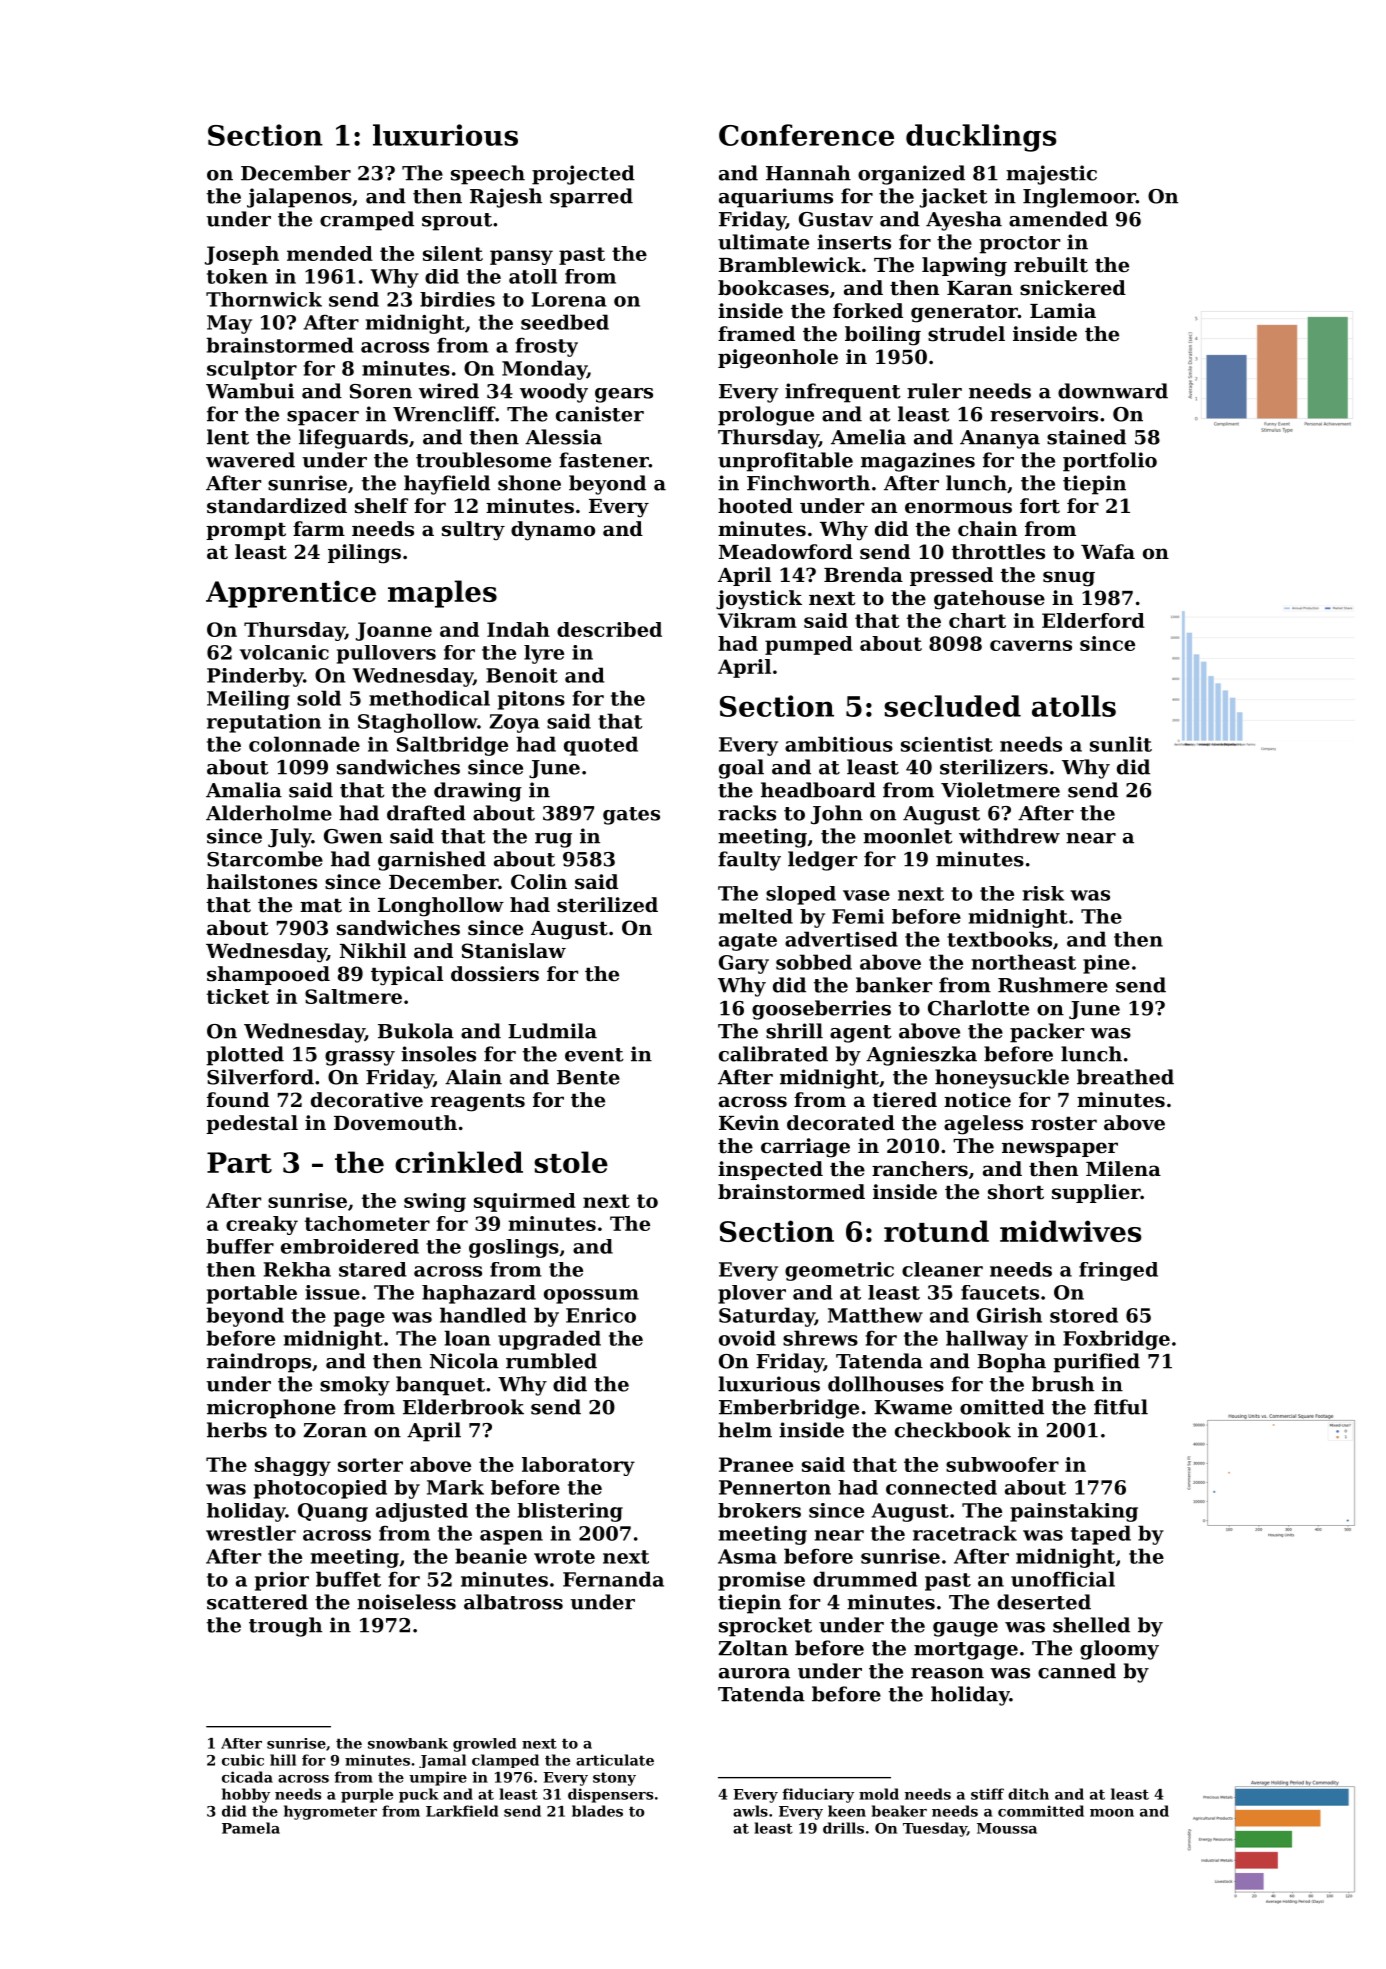  What do you see at coordinates (978, 1008) in the image?
I see `Charlotte` at bounding box center [978, 1008].
